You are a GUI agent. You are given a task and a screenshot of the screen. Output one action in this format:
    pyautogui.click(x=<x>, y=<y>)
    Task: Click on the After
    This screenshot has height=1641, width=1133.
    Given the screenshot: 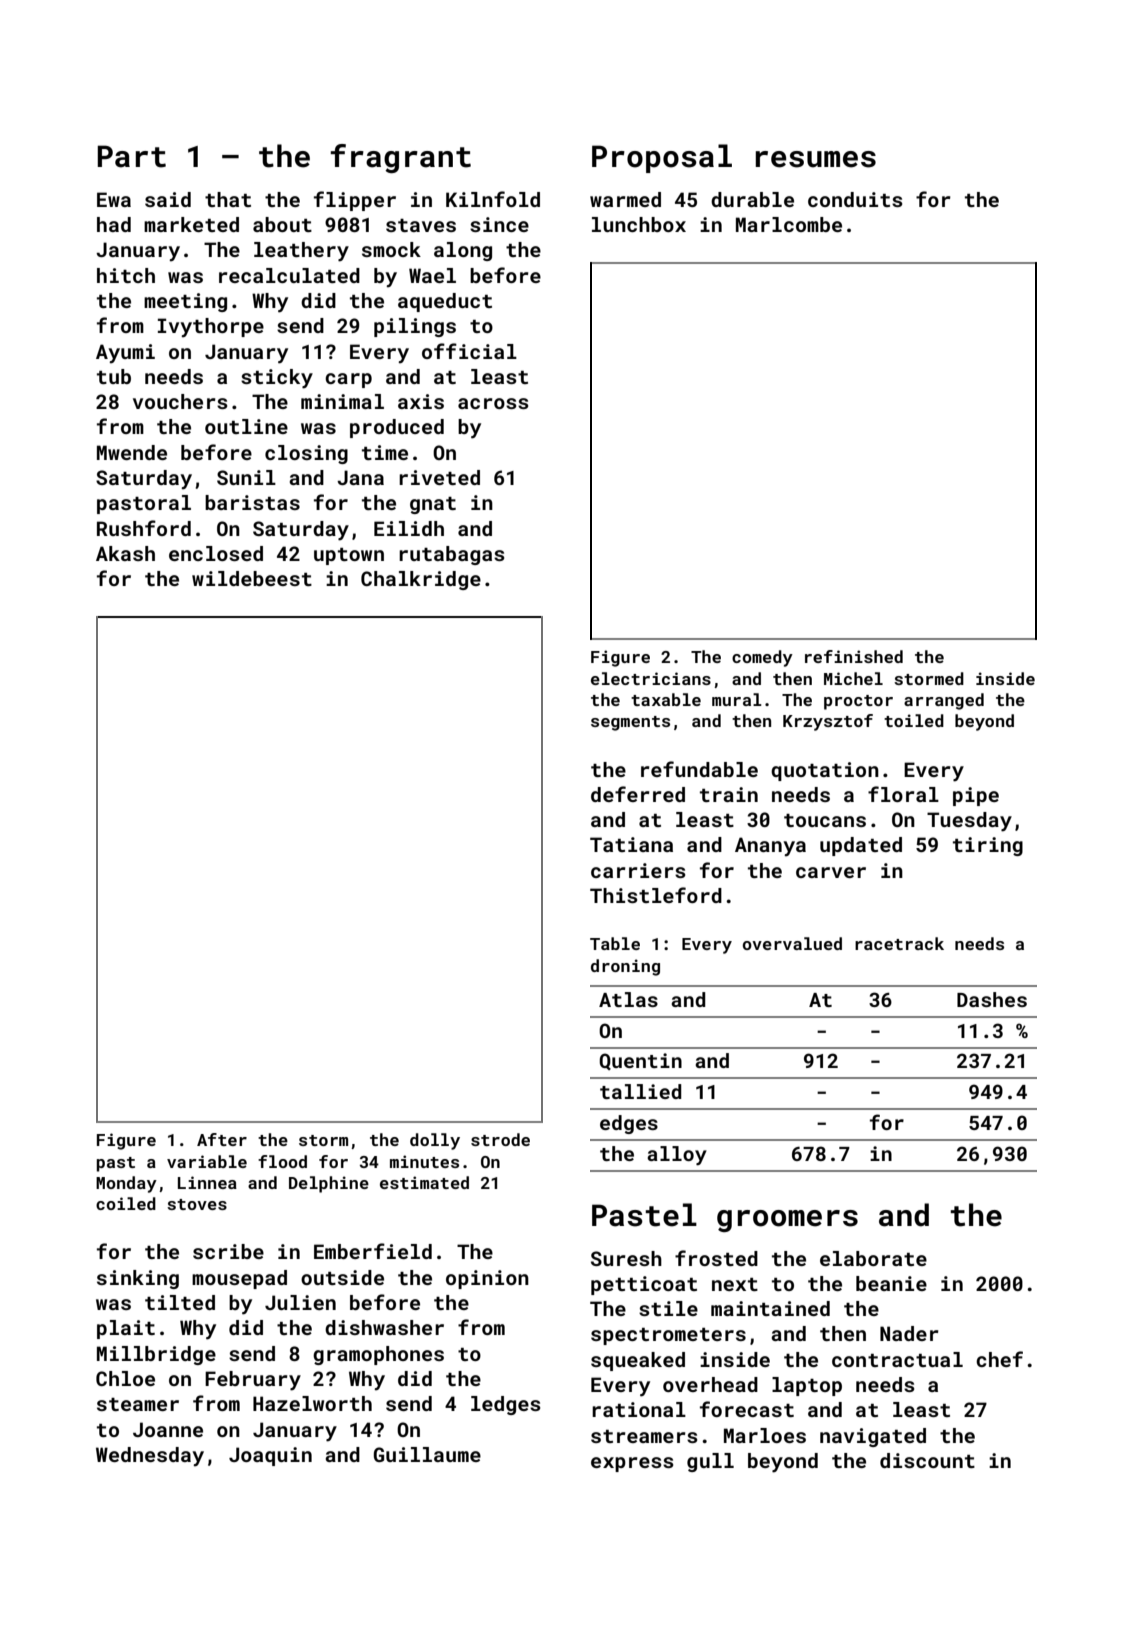 What is the action you would take?
    pyautogui.click(x=222, y=1139)
